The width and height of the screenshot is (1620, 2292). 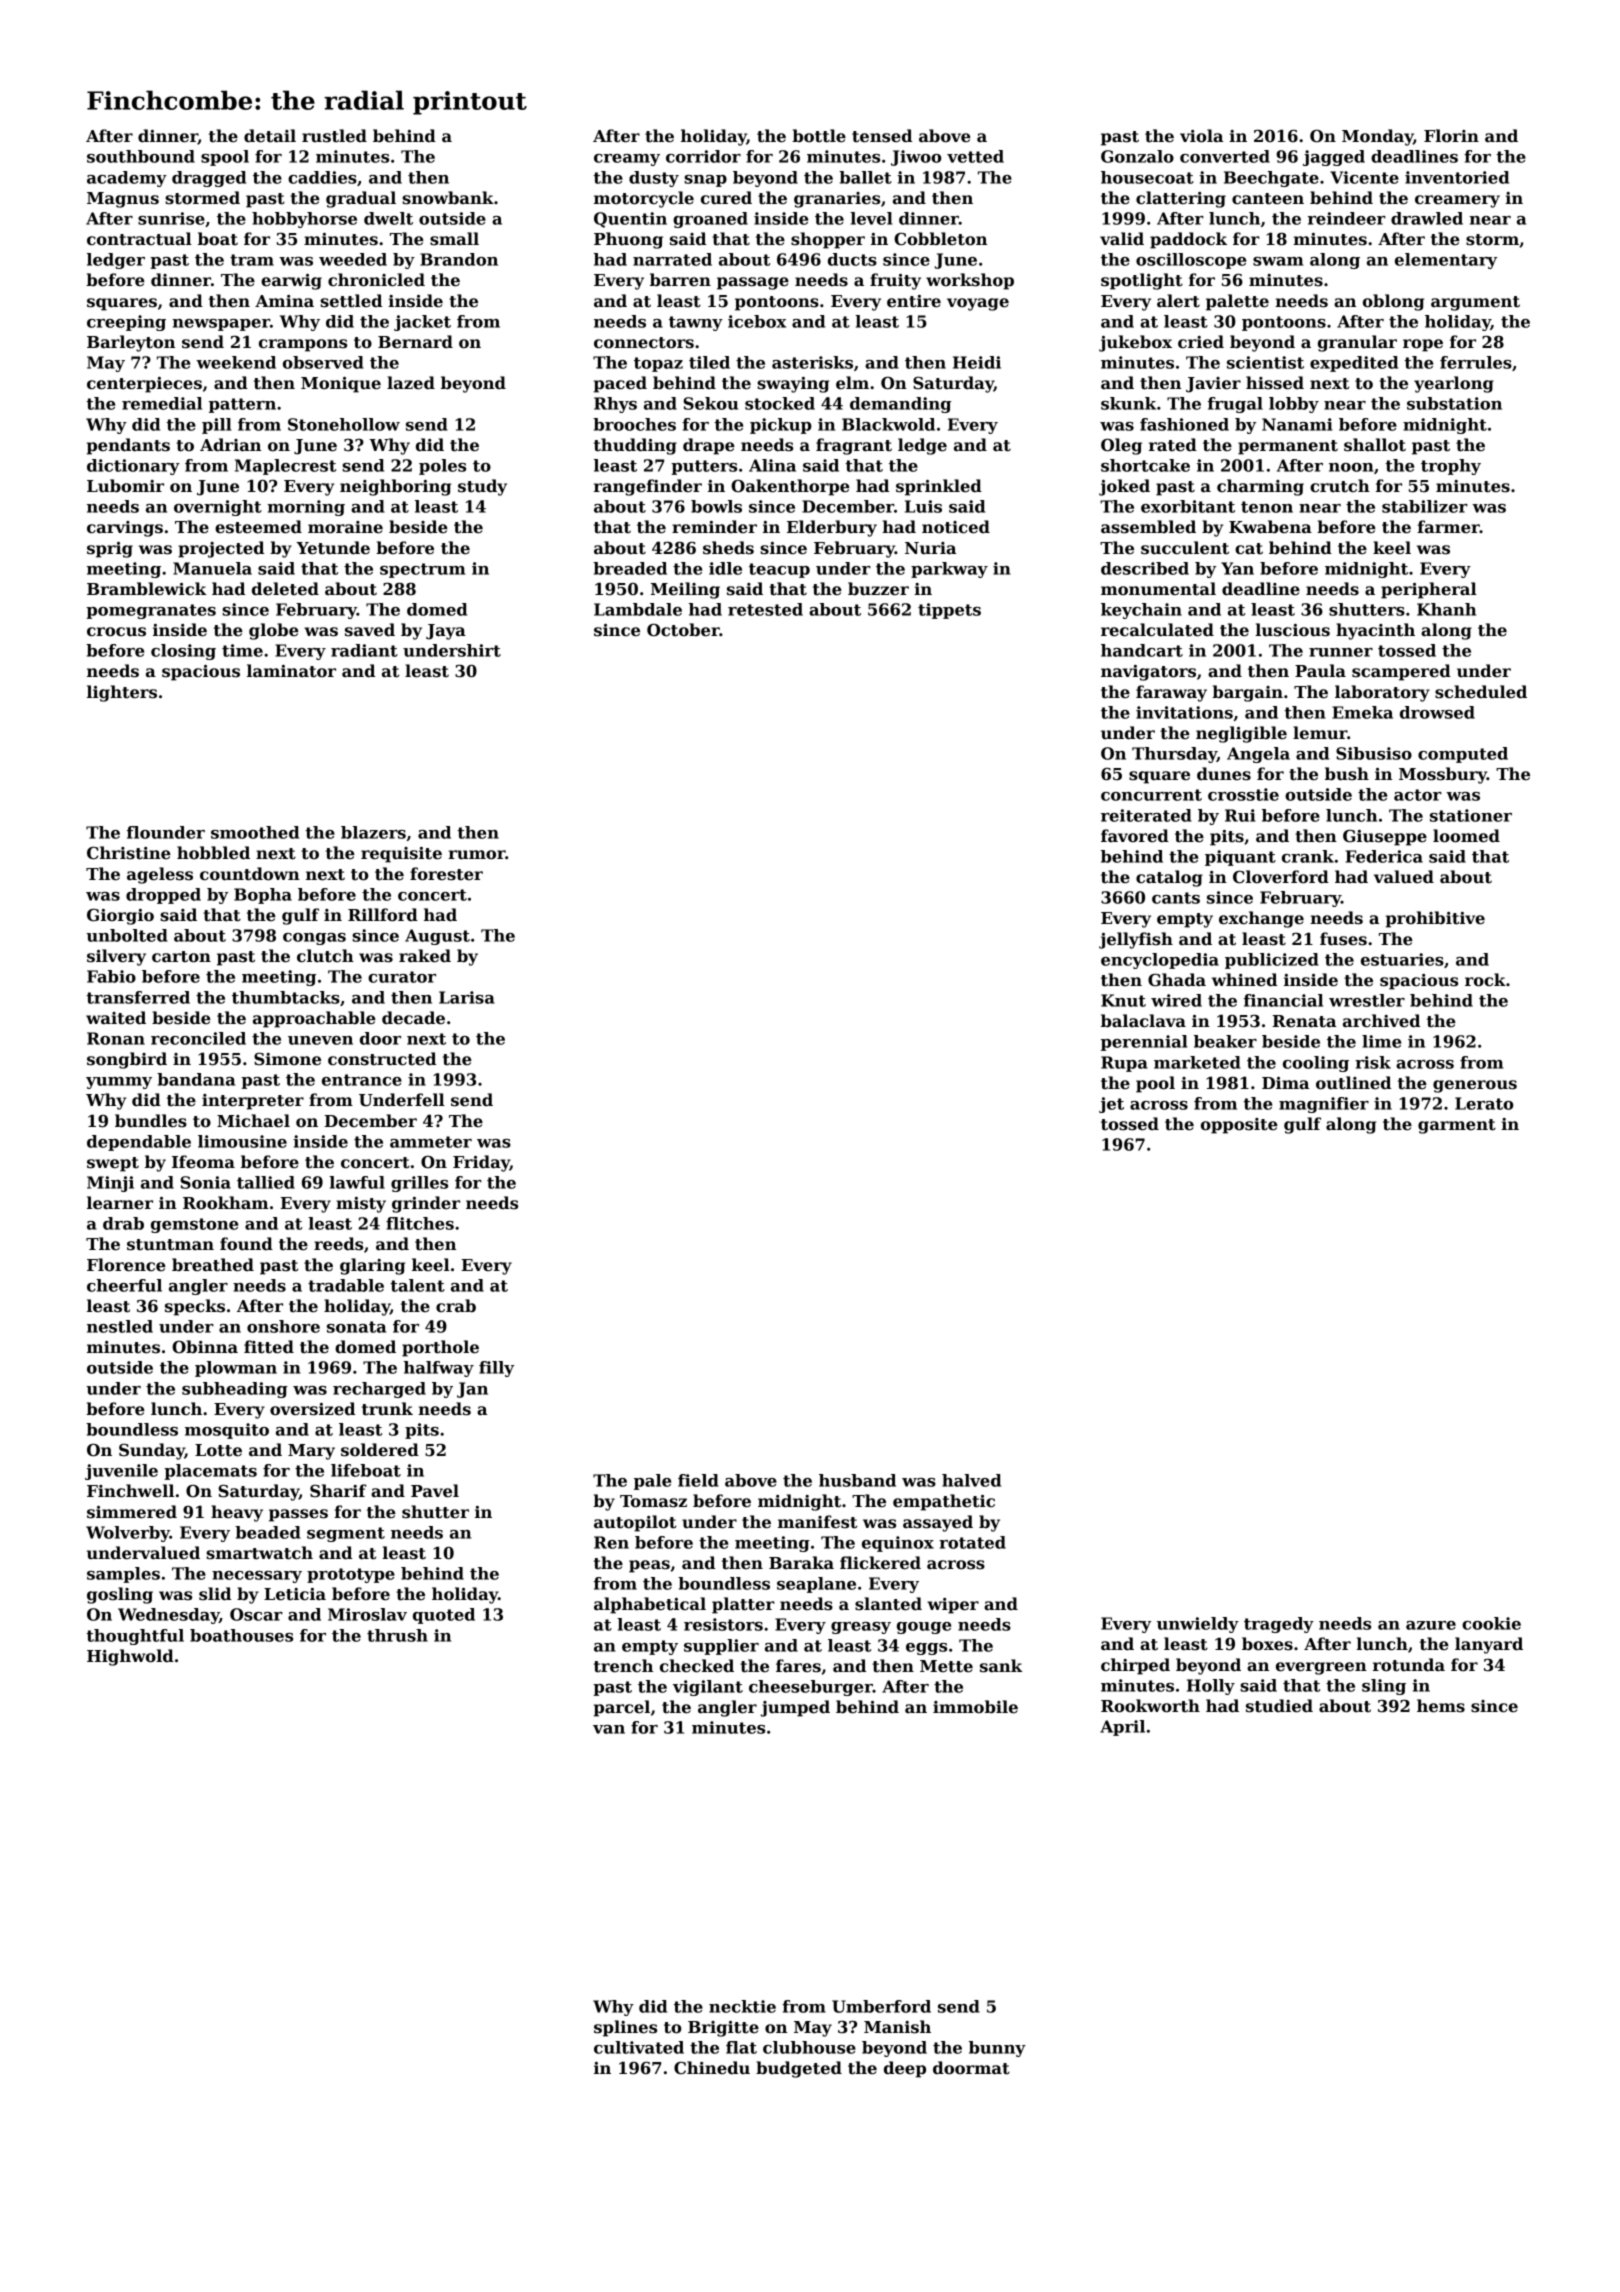 I want to click on Vicente, so click(x=1364, y=177).
